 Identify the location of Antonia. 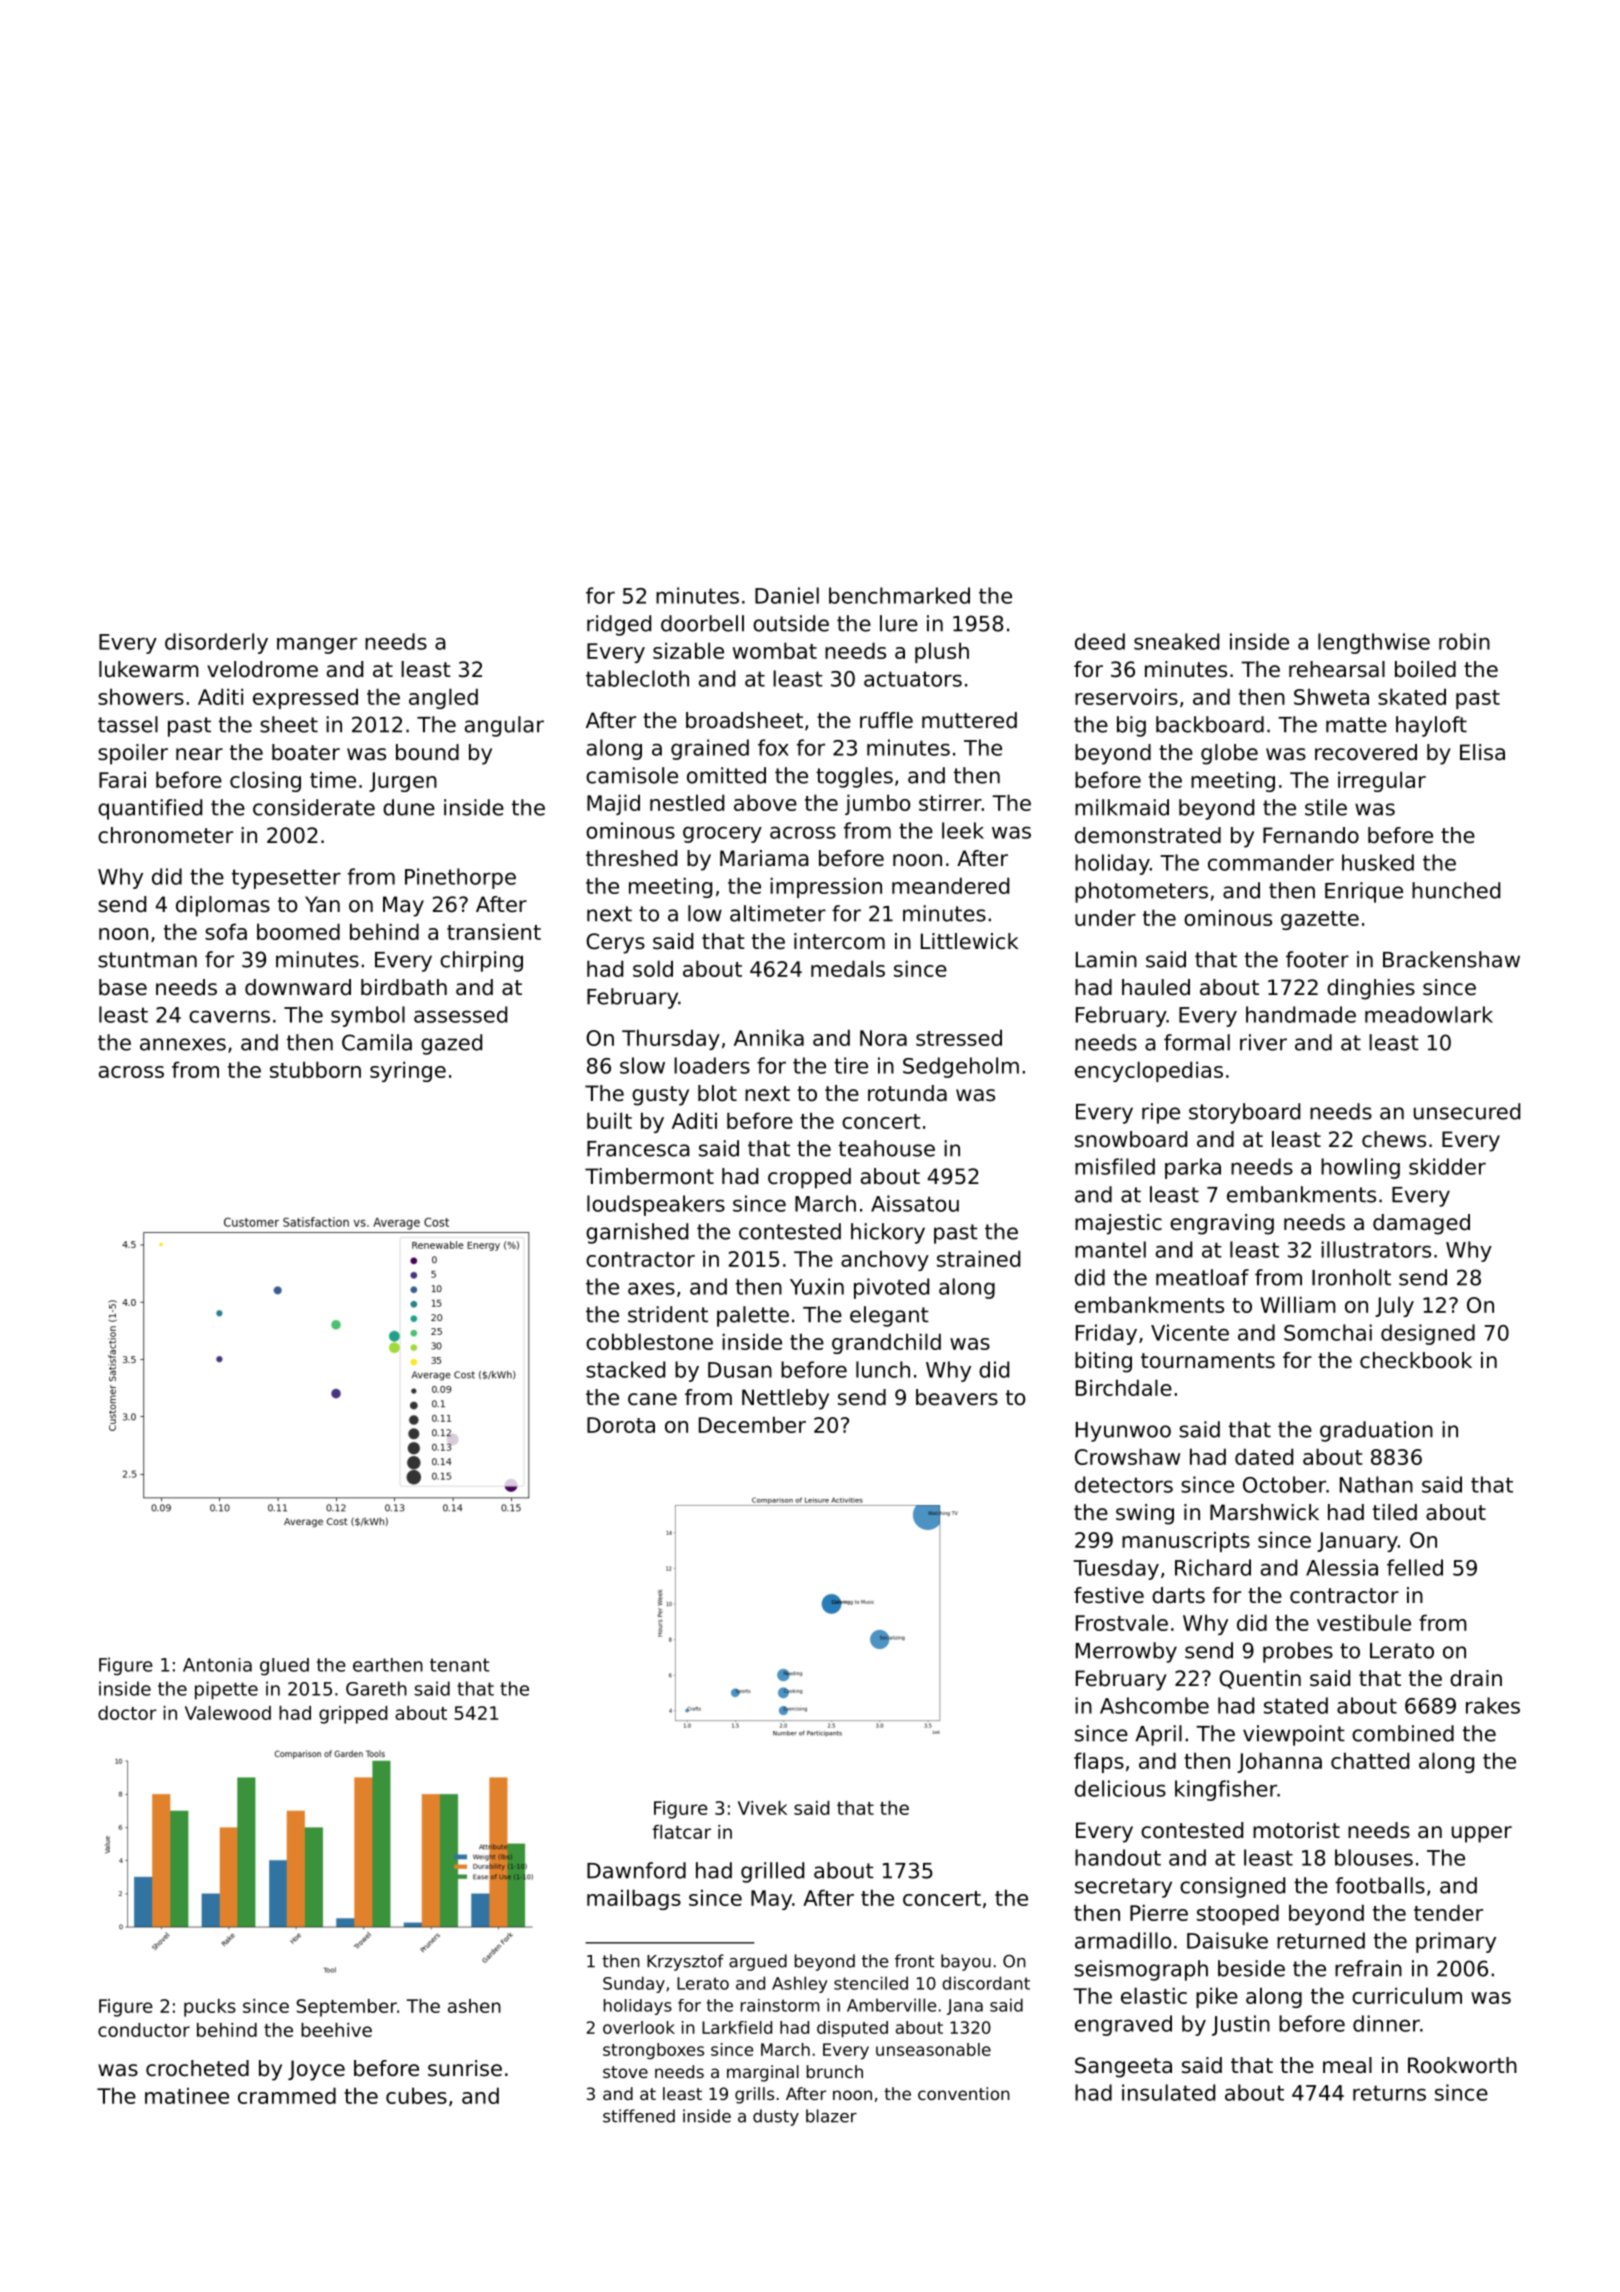
(217, 1665).
